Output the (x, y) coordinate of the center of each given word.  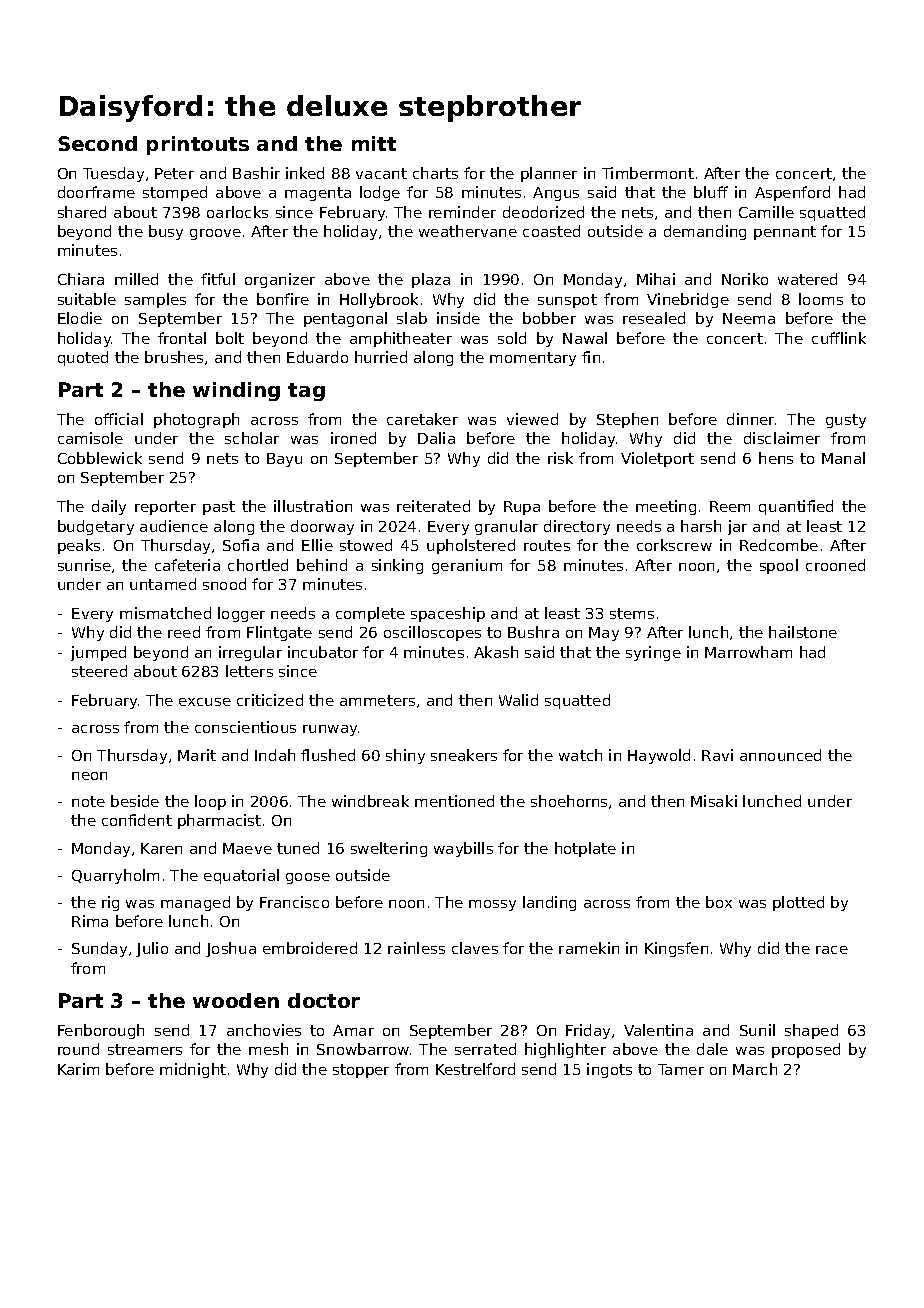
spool (779, 566)
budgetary (96, 527)
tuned (298, 848)
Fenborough (101, 1031)
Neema (749, 318)
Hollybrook (379, 300)
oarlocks (237, 212)
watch (580, 755)
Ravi (717, 755)
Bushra (533, 632)
